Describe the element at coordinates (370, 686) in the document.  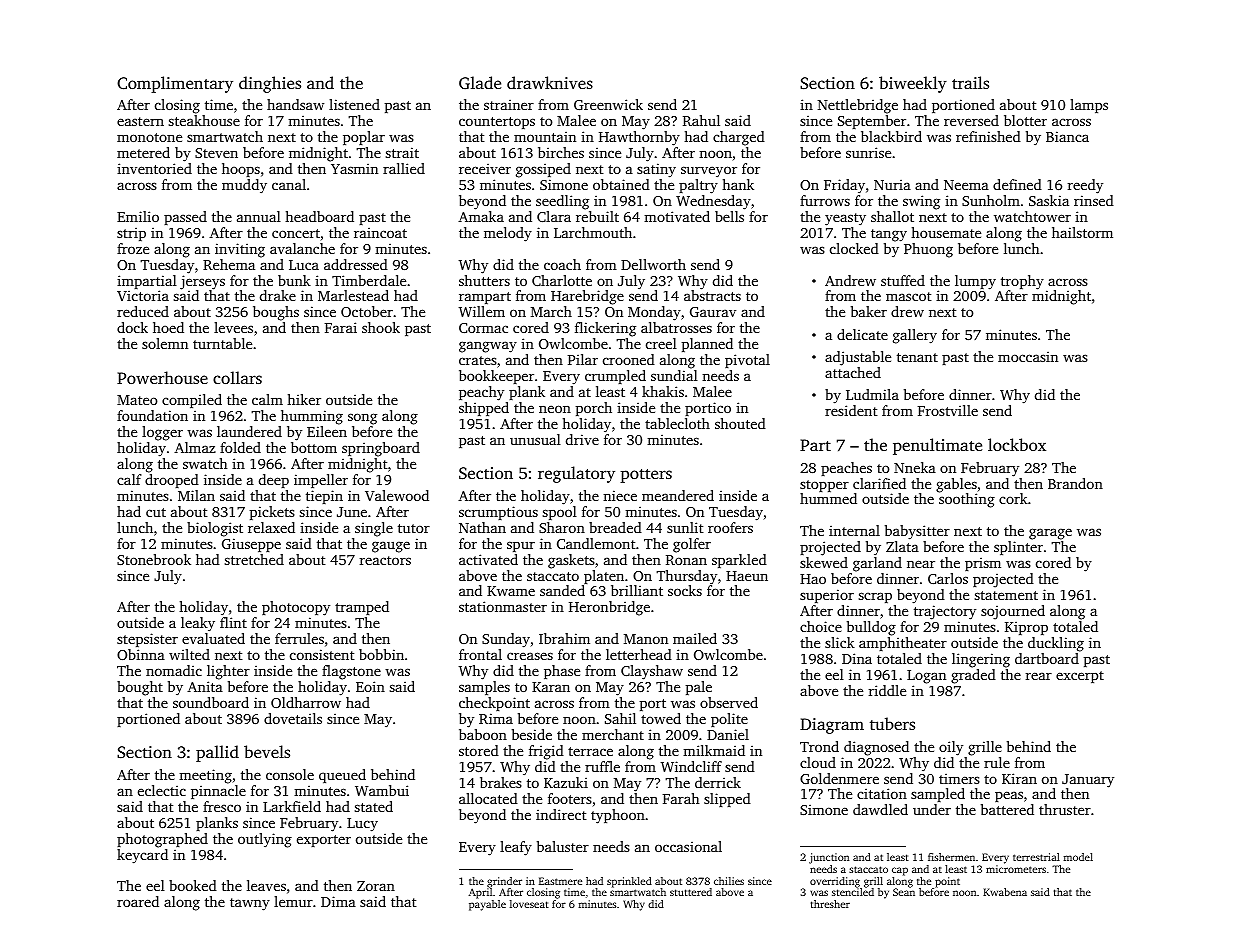
I see `Eoin` at that location.
